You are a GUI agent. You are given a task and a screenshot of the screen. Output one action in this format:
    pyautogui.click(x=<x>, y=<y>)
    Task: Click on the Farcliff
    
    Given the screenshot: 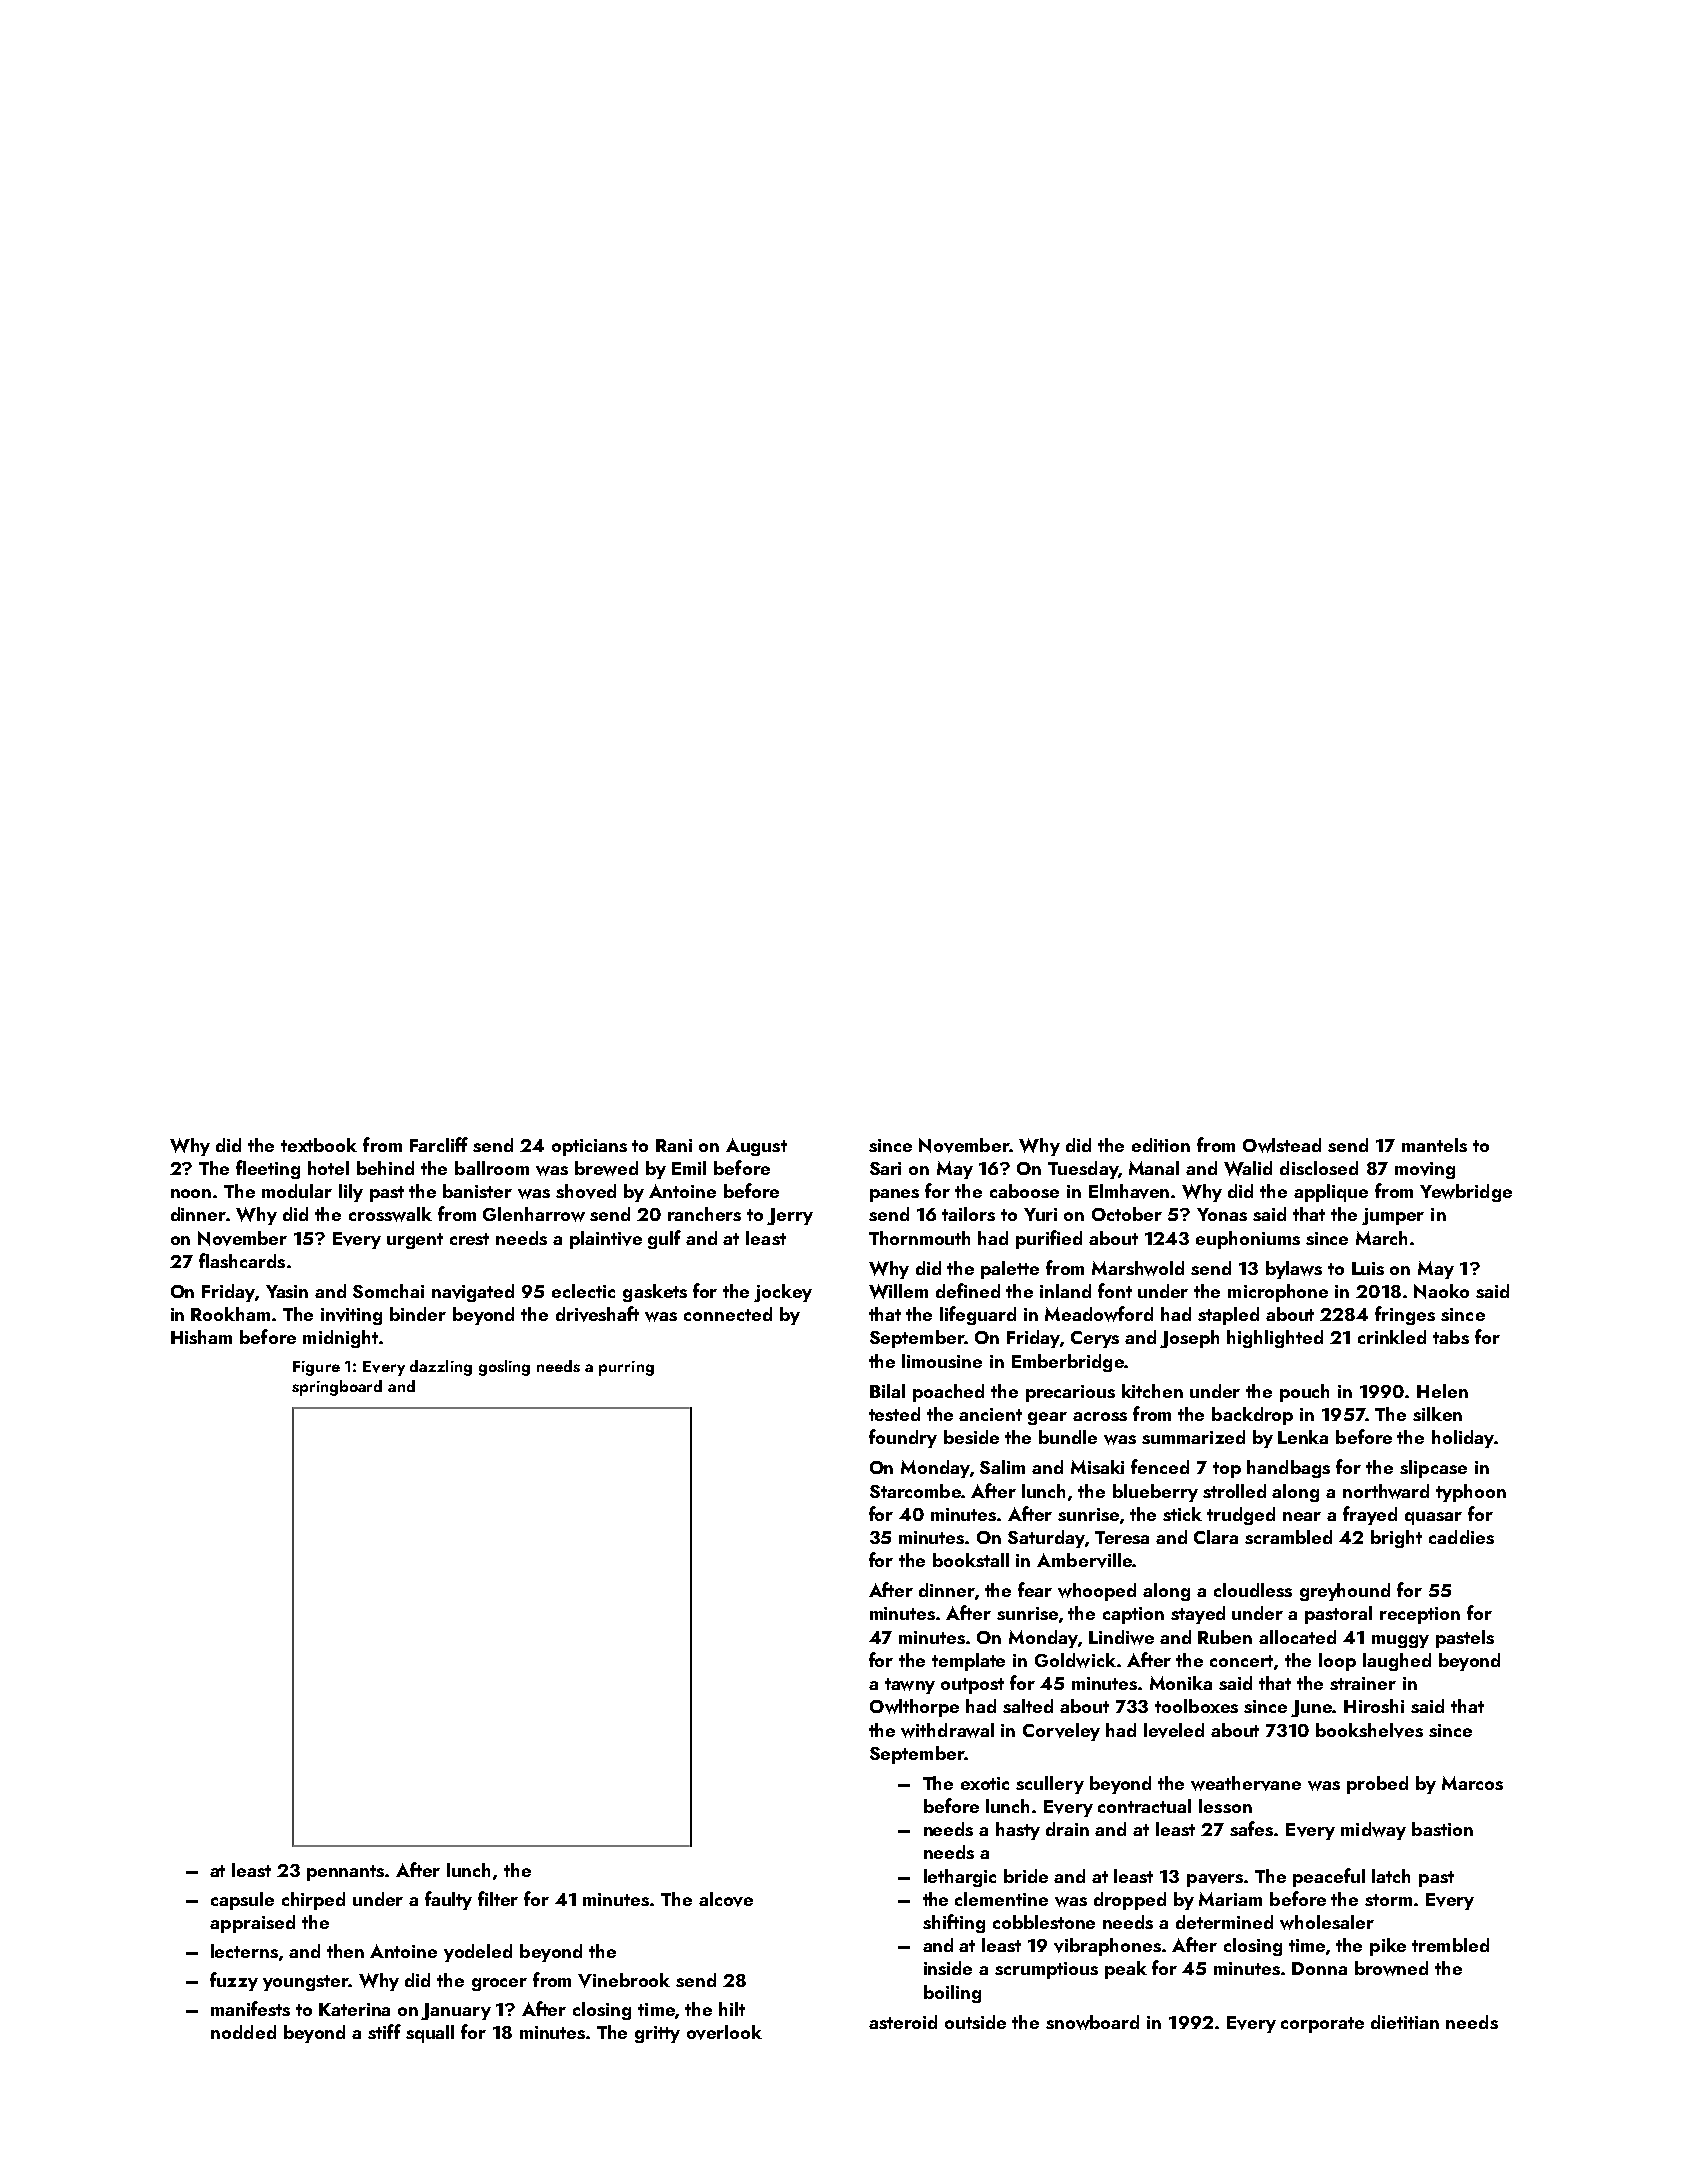 What is the action you would take?
    pyautogui.click(x=439, y=1144)
